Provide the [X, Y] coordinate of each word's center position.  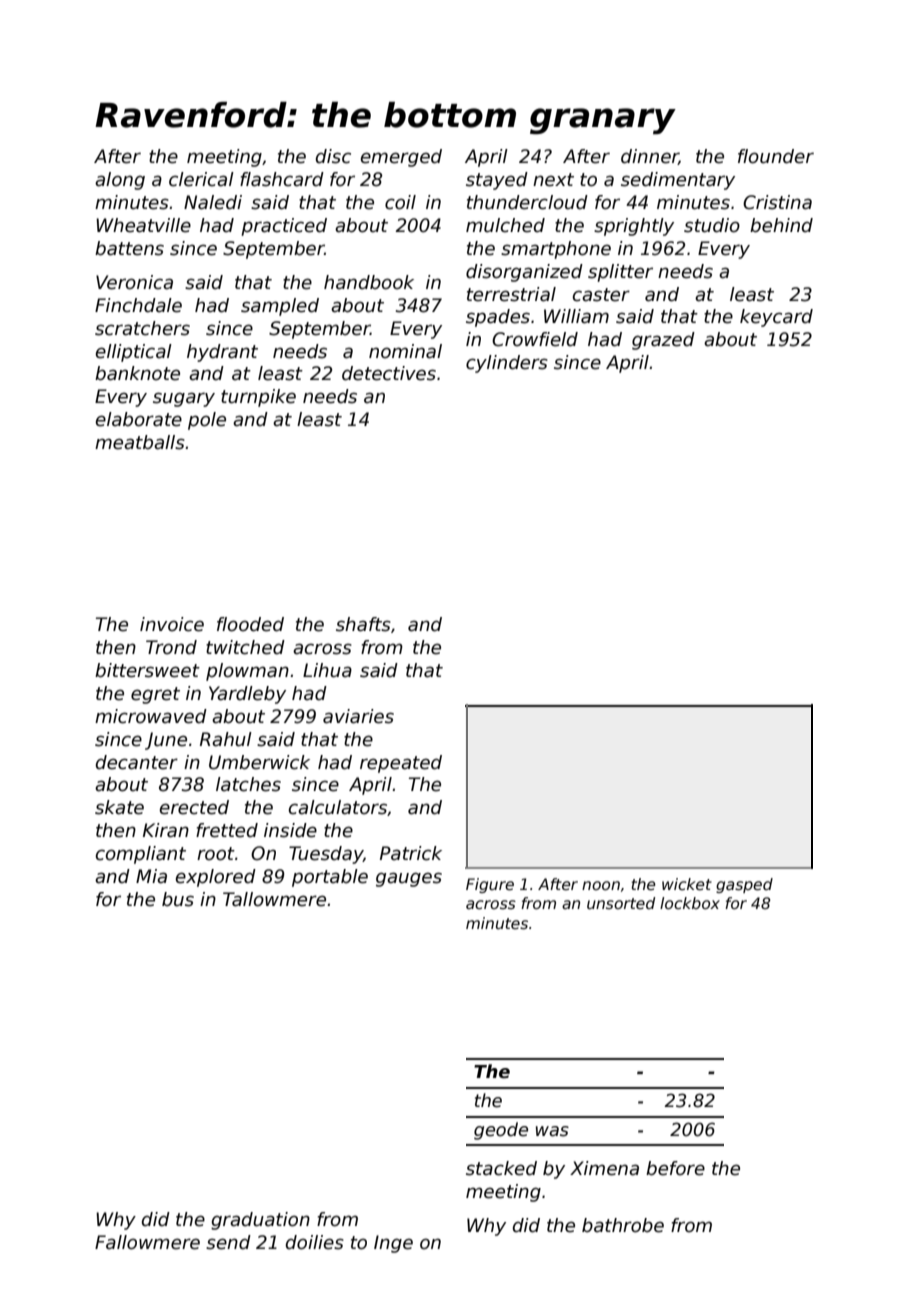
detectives [389, 373]
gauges [409, 879]
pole [207, 421]
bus [178, 899]
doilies [315, 1242]
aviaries [358, 716]
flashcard [282, 179]
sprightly [634, 227]
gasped [744, 885]
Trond [171, 647]
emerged [401, 158]
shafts [363, 624]
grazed [663, 341]
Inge [393, 1244]
